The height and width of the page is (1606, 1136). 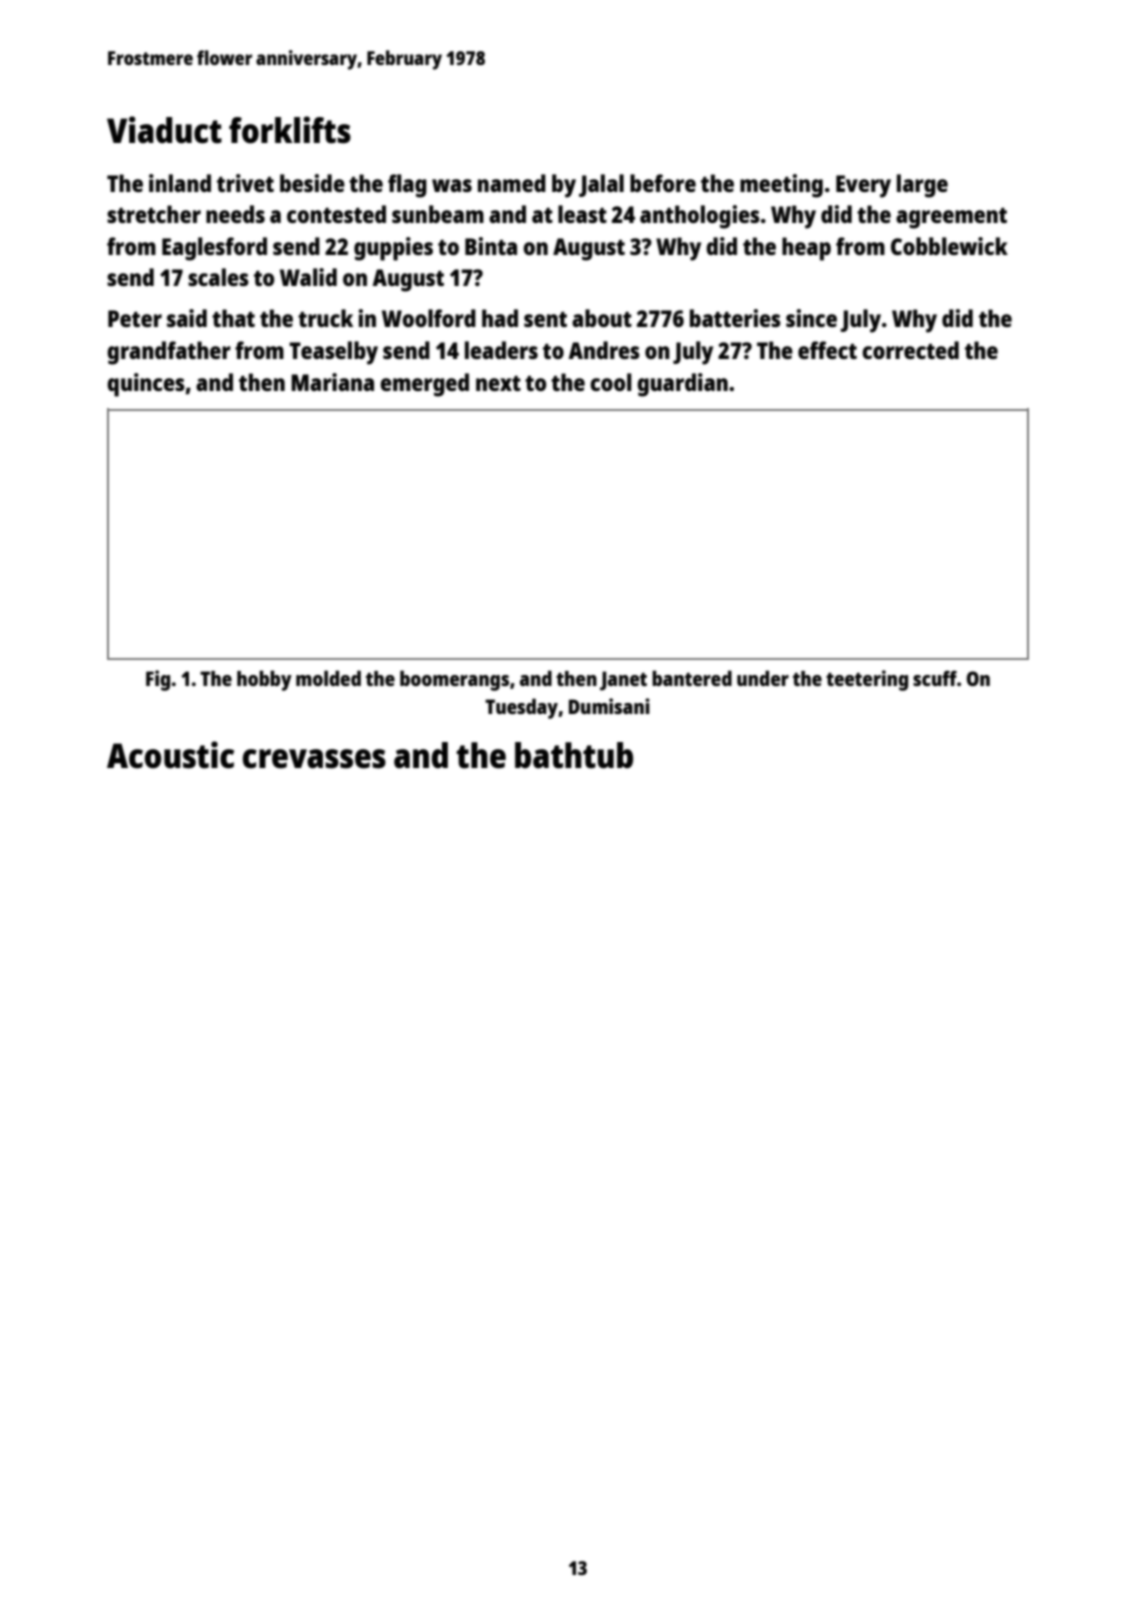 What do you see at coordinates (245, 183) in the page?
I see `trivet` at bounding box center [245, 183].
